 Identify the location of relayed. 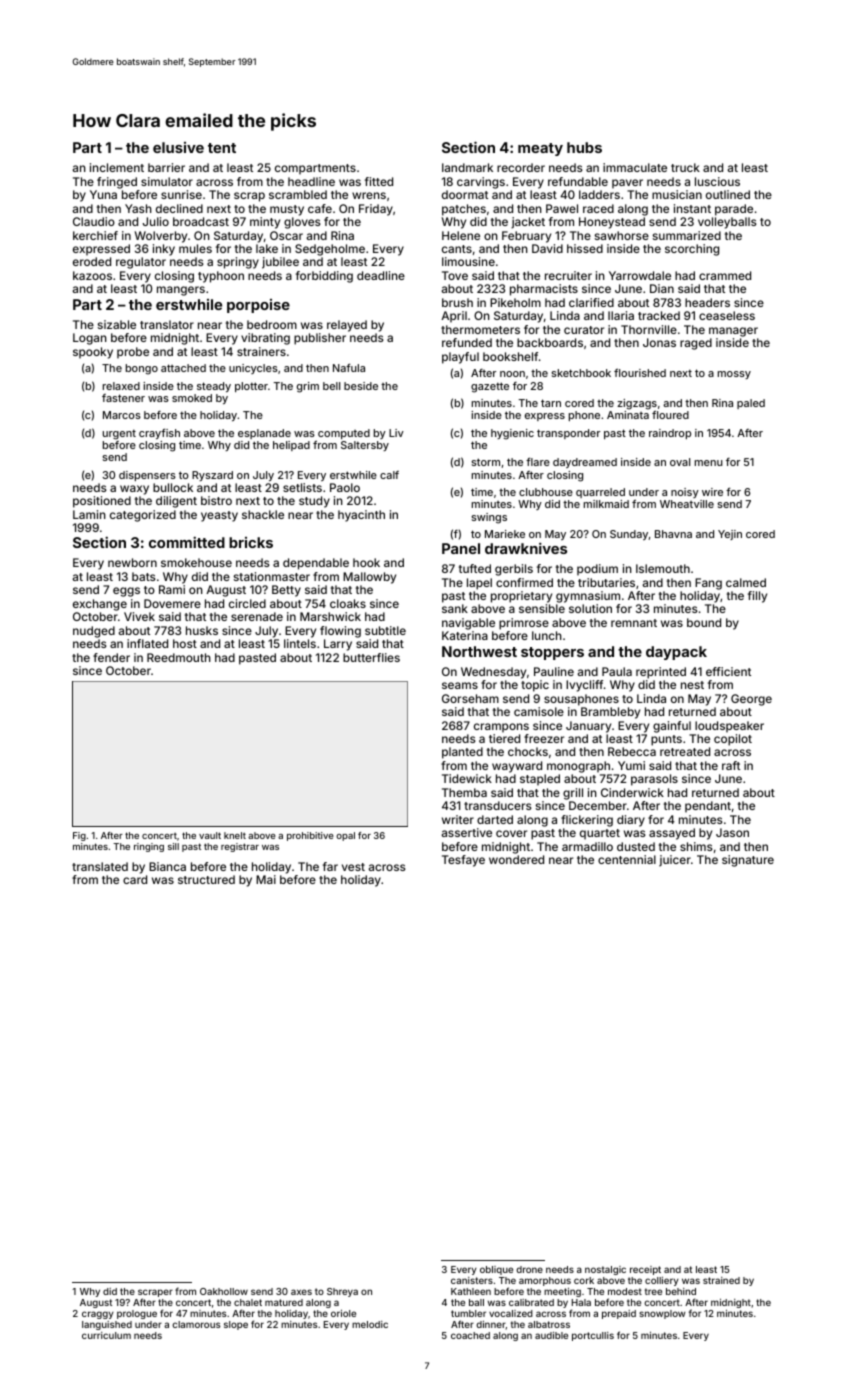
(347, 326).
